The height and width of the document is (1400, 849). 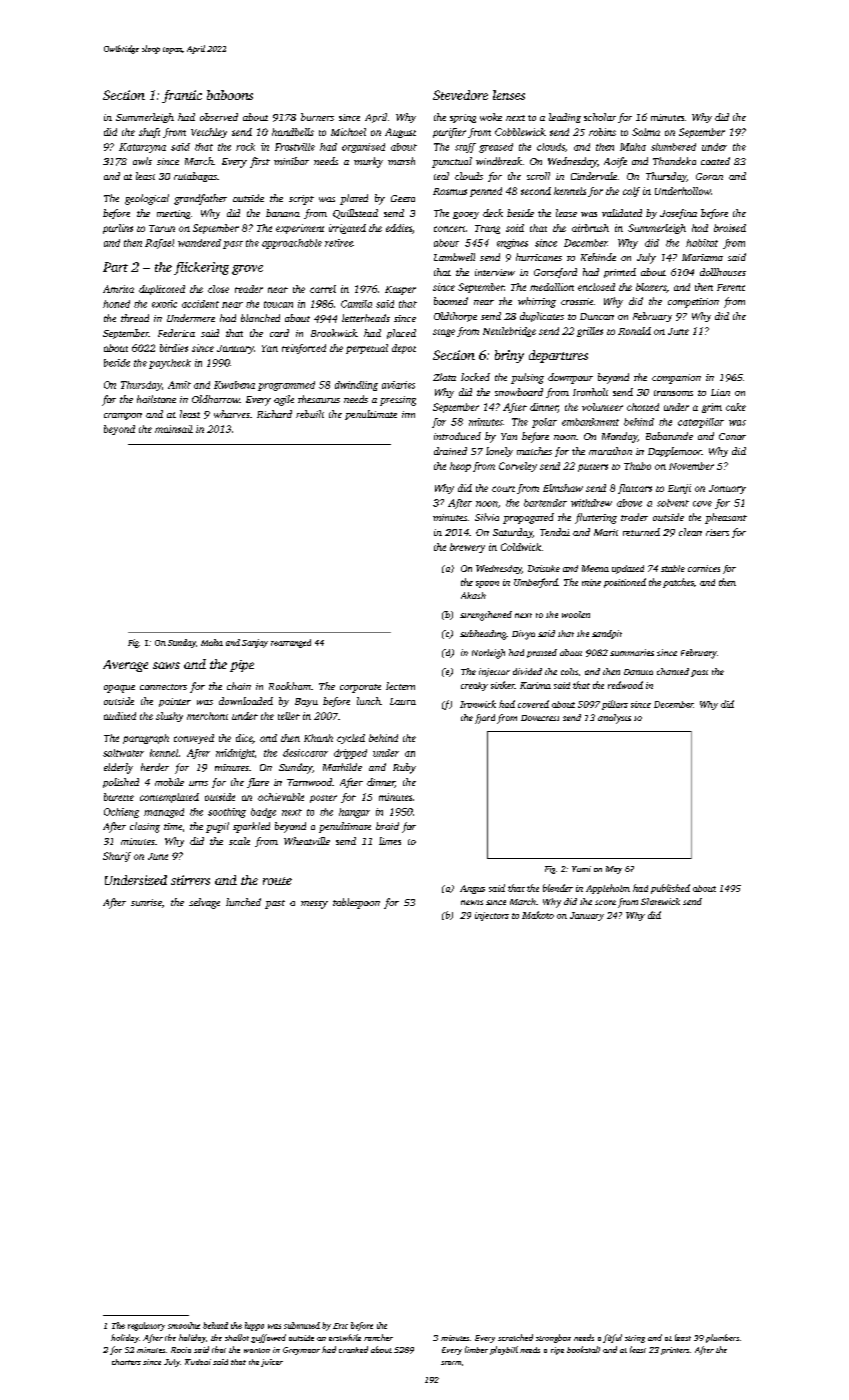 What do you see at coordinates (301, 1351) in the document?
I see `Greymoor` at bounding box center [301, 1351].
